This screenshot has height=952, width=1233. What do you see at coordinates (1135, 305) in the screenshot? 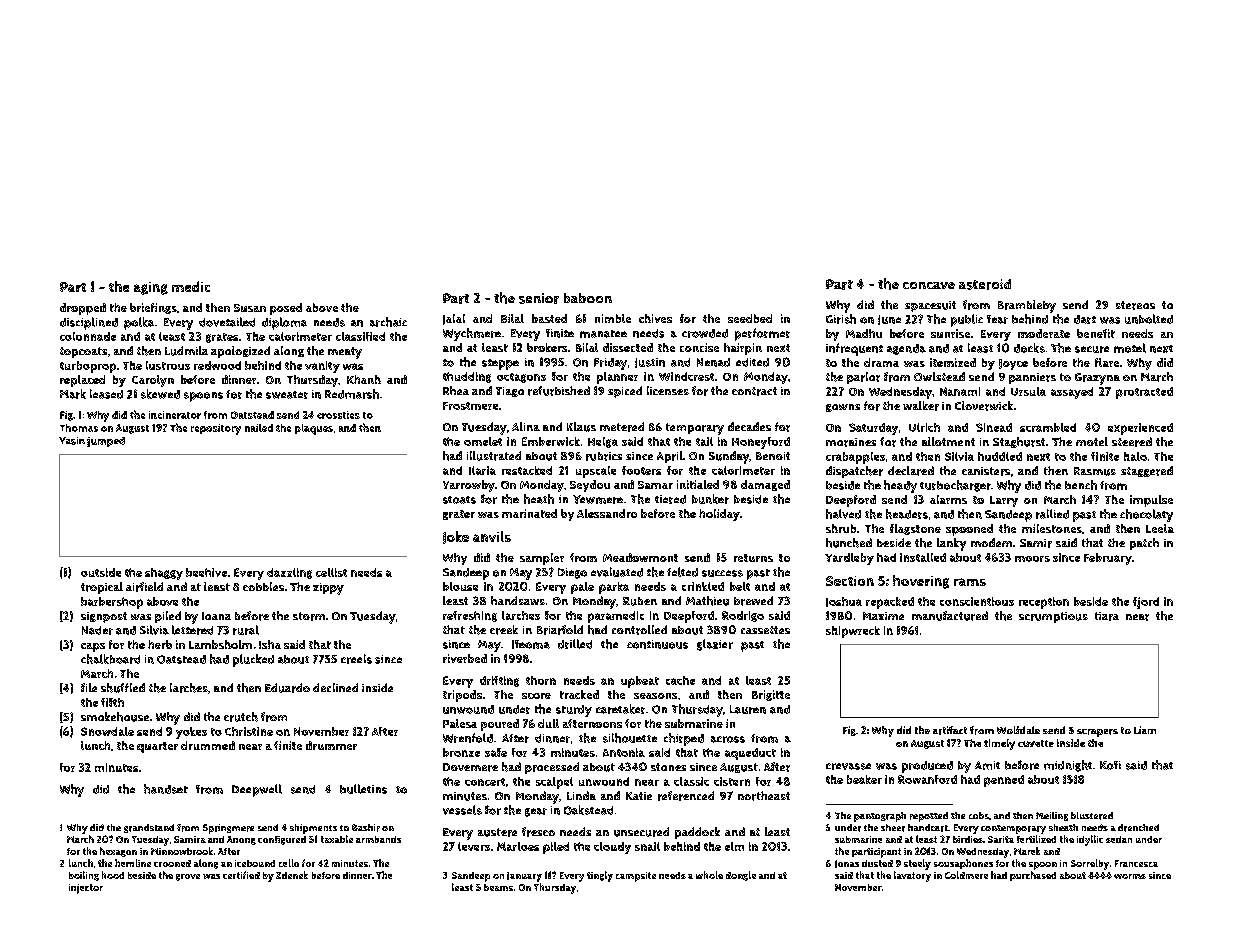
I see `stereos` at bounding box center [1135, 305].
